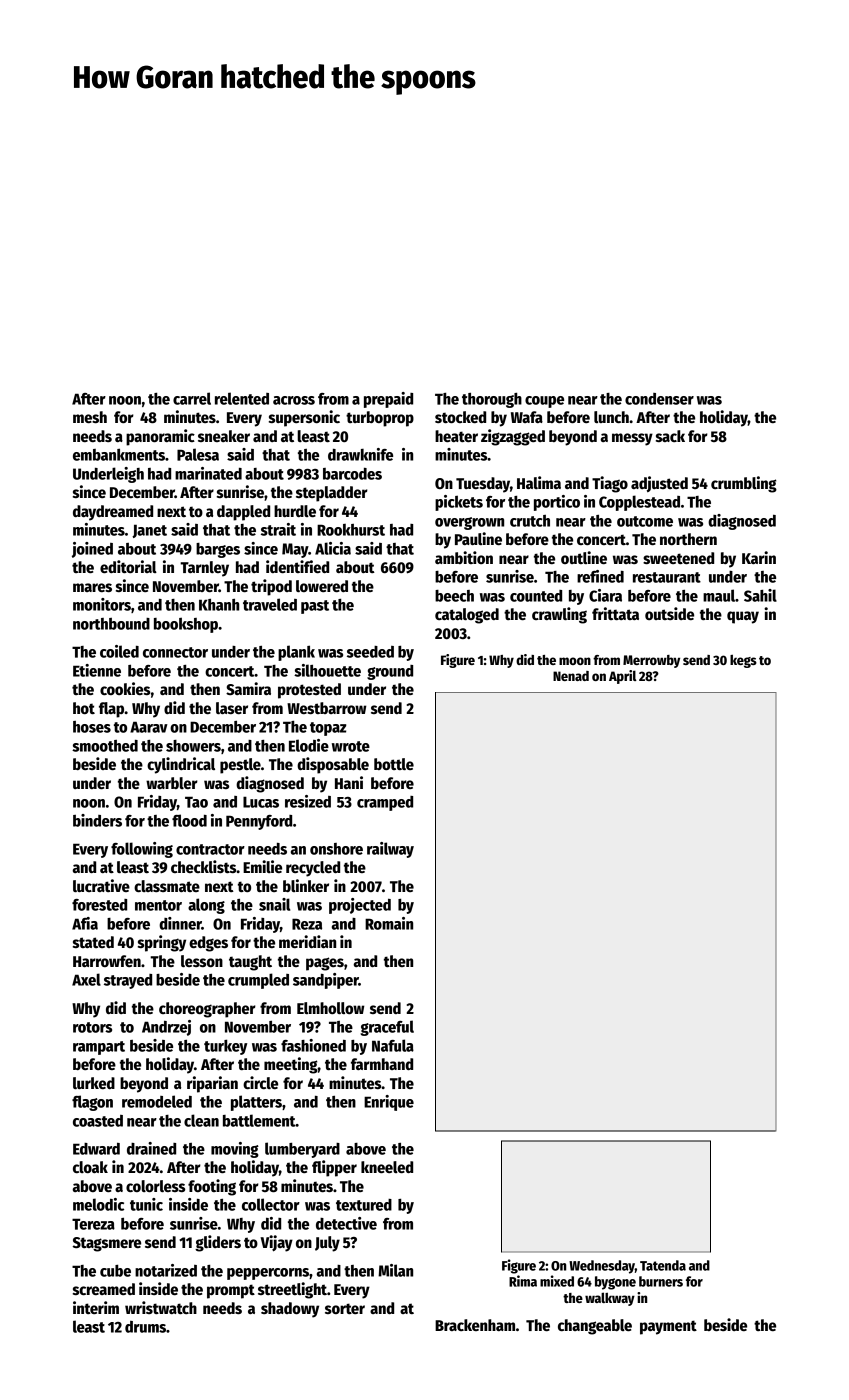 This screenshot has height=1400, width=849. Describe the element at coordinates (112, 710) in the screenshot. I see `flap` at that location.
